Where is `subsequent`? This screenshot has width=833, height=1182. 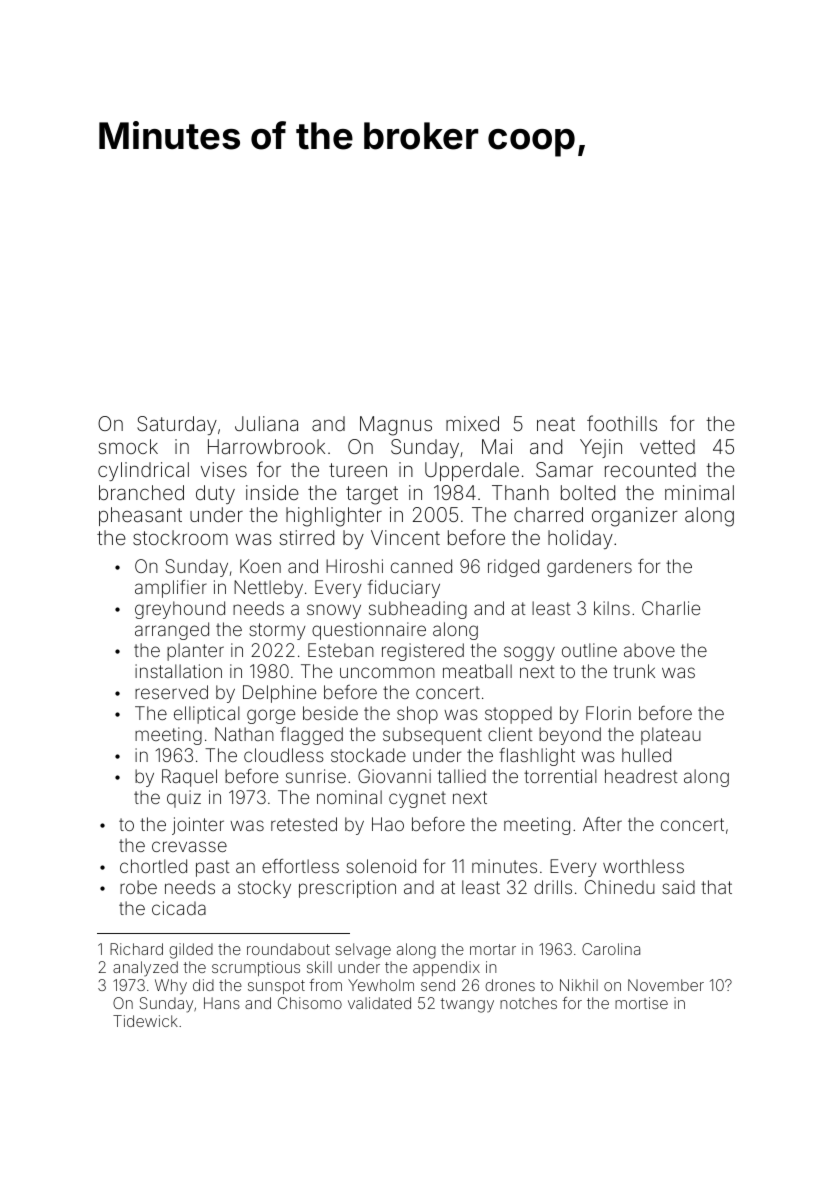
subsequent is located at coordinates (432, 736).
